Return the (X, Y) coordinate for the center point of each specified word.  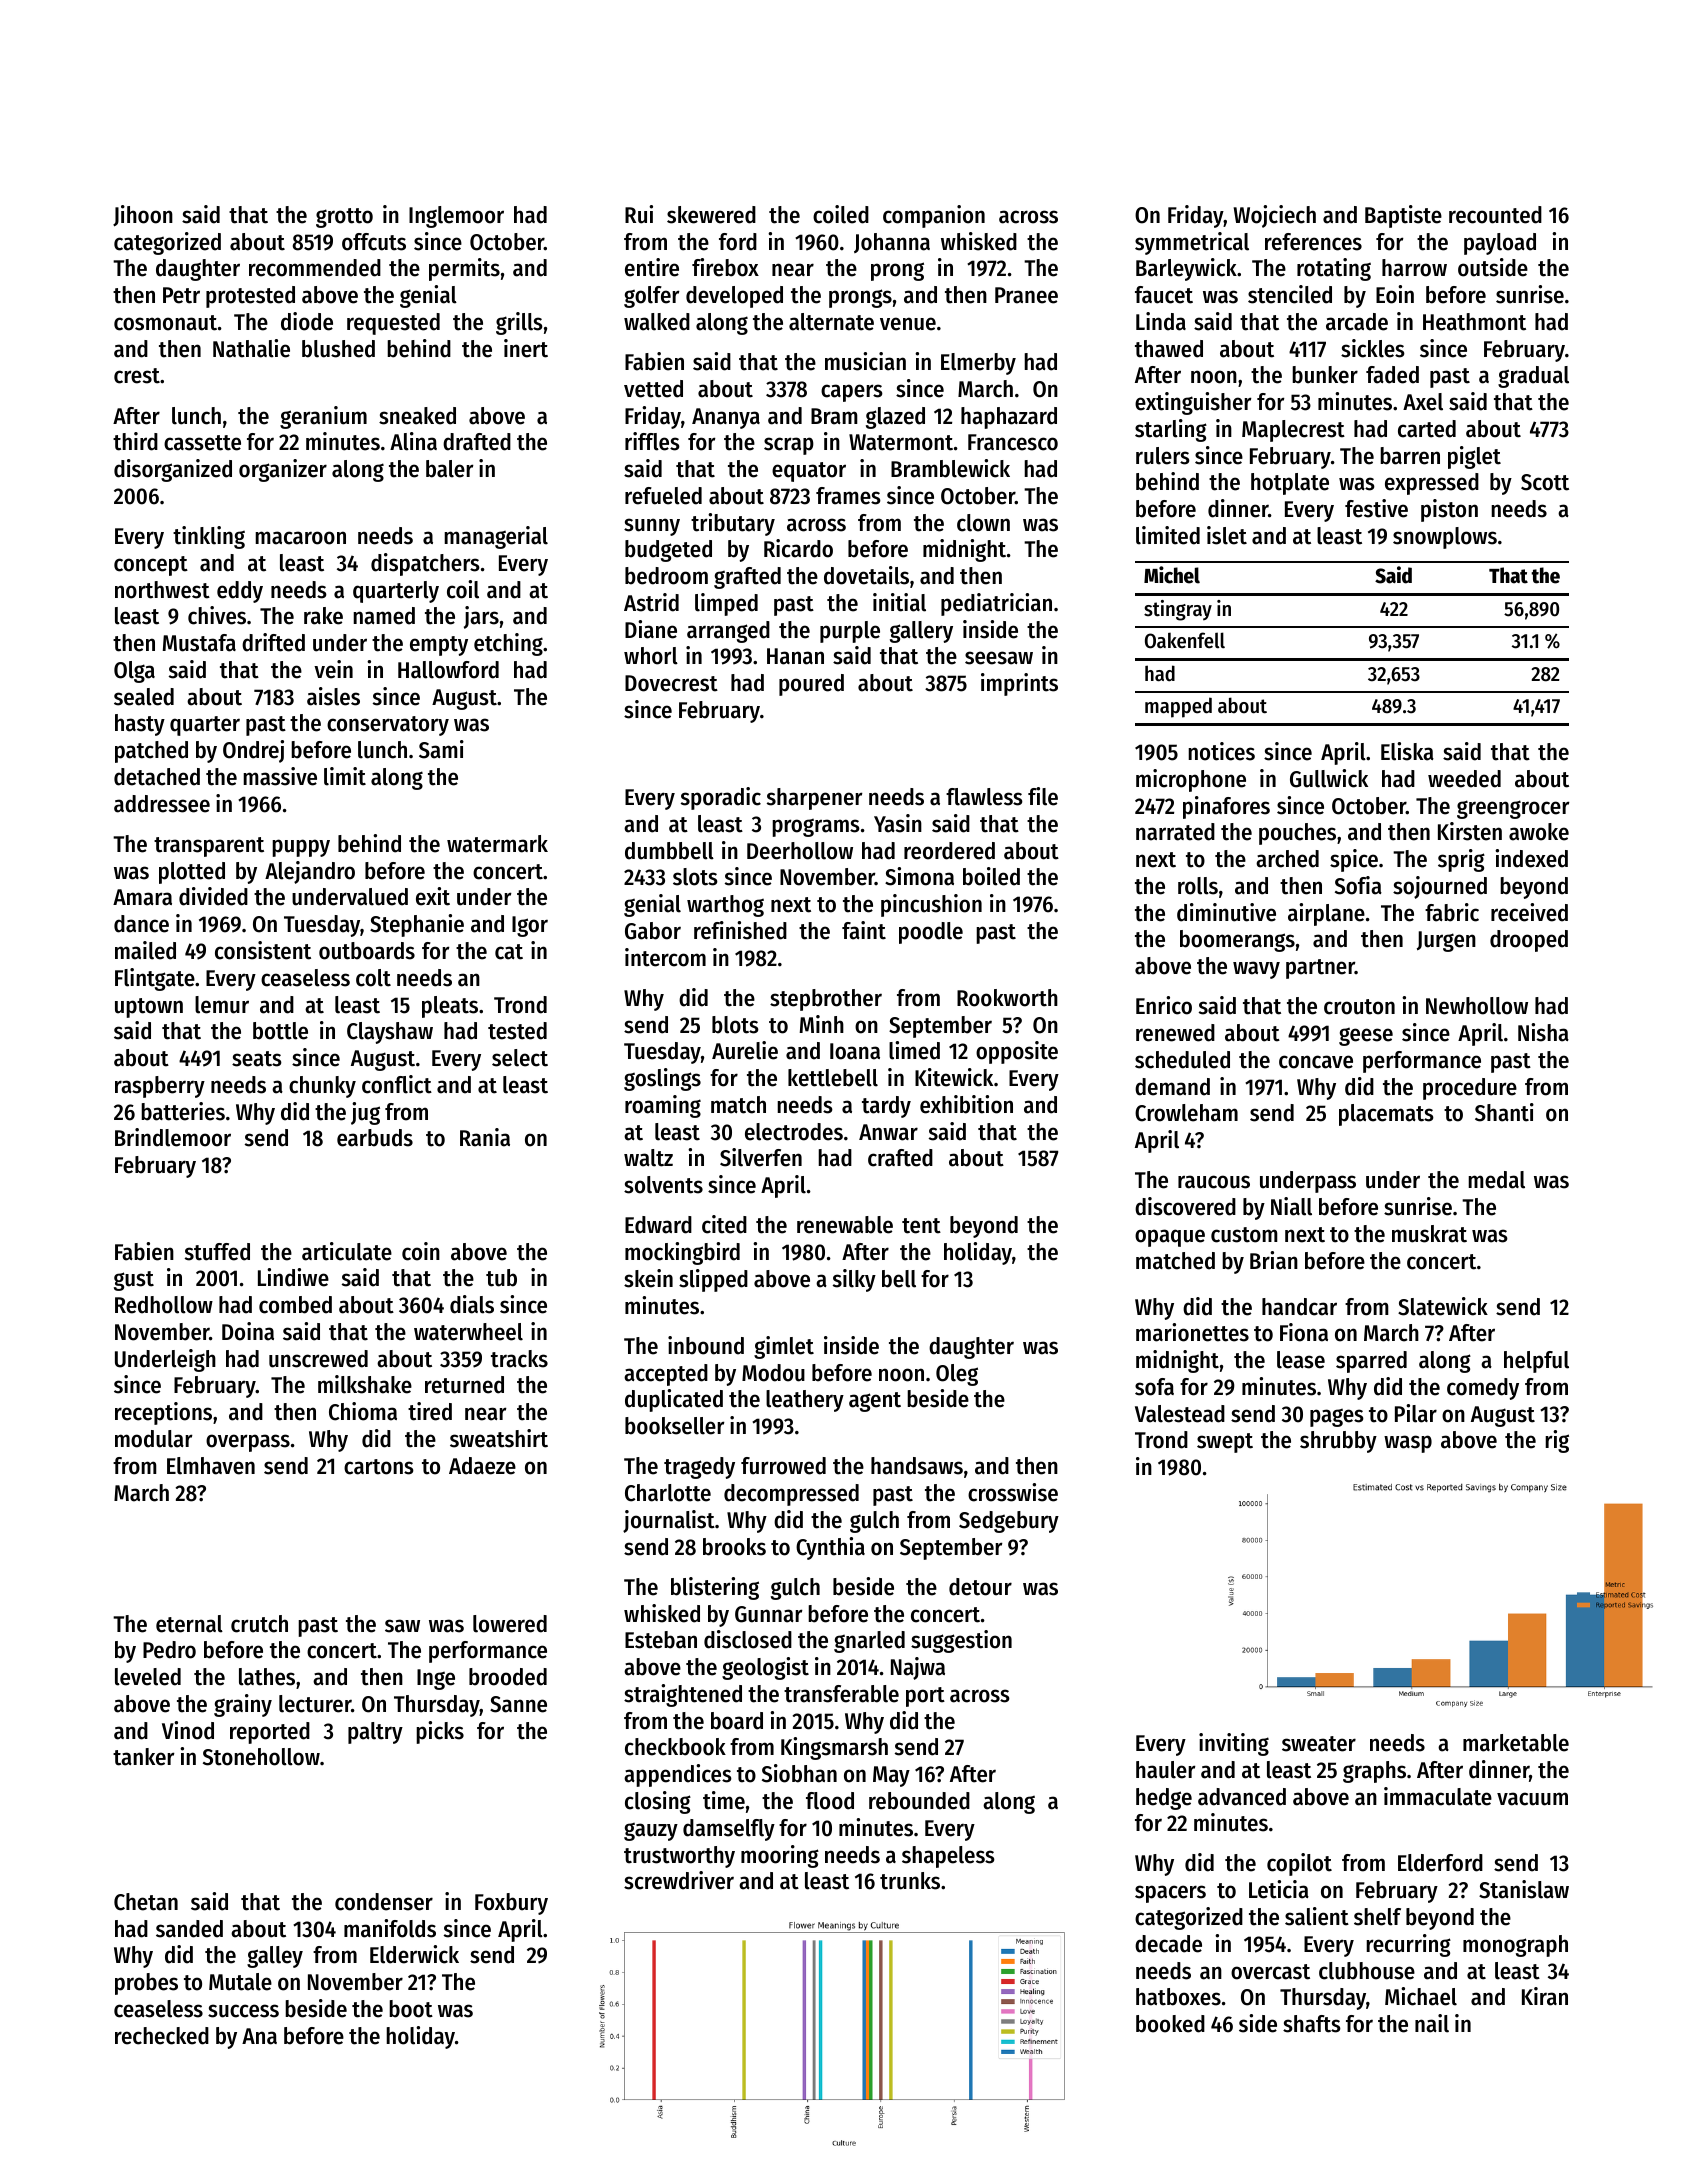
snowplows (1445, 538)
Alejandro (310, 872)
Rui (639, 214)
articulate (347, 1251)
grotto (344, 218)
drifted (273, 642)
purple (850, 632)
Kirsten (1470, 831)
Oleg (957, 1375)
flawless (984, 797)
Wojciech (1275, 216)
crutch (259, 1624)
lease (1301, 1360)
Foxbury (511, 1904)
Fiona (1304, 1332)
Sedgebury (1009, 1522)
